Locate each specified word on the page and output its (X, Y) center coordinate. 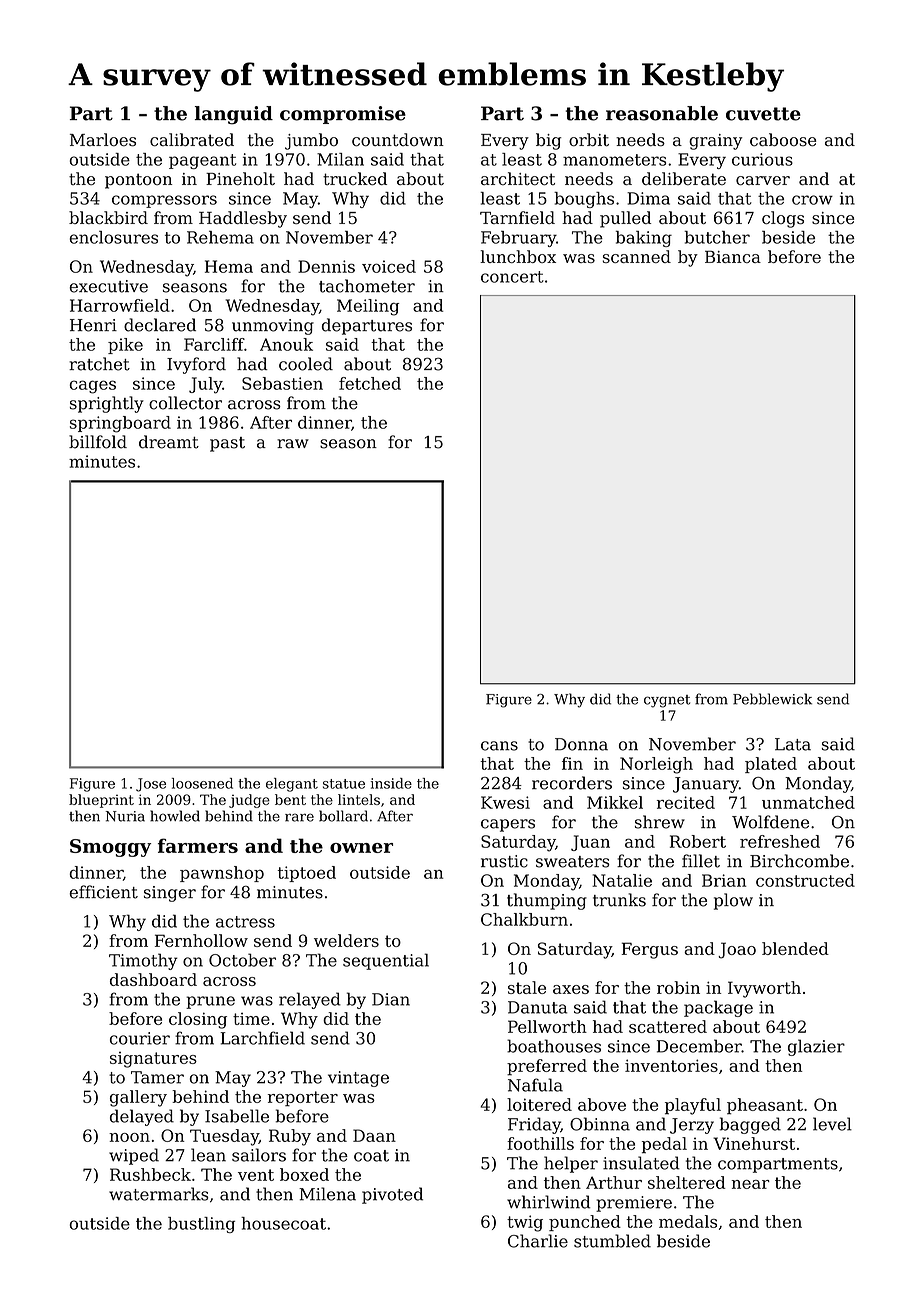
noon (129, 1137)
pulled (625, 219)
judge (249, 801)
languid (234, 115)
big (548, 141)
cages (93, 387)
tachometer (367, 286)
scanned (636, 256)
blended (795, 948)
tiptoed (307, 874)
